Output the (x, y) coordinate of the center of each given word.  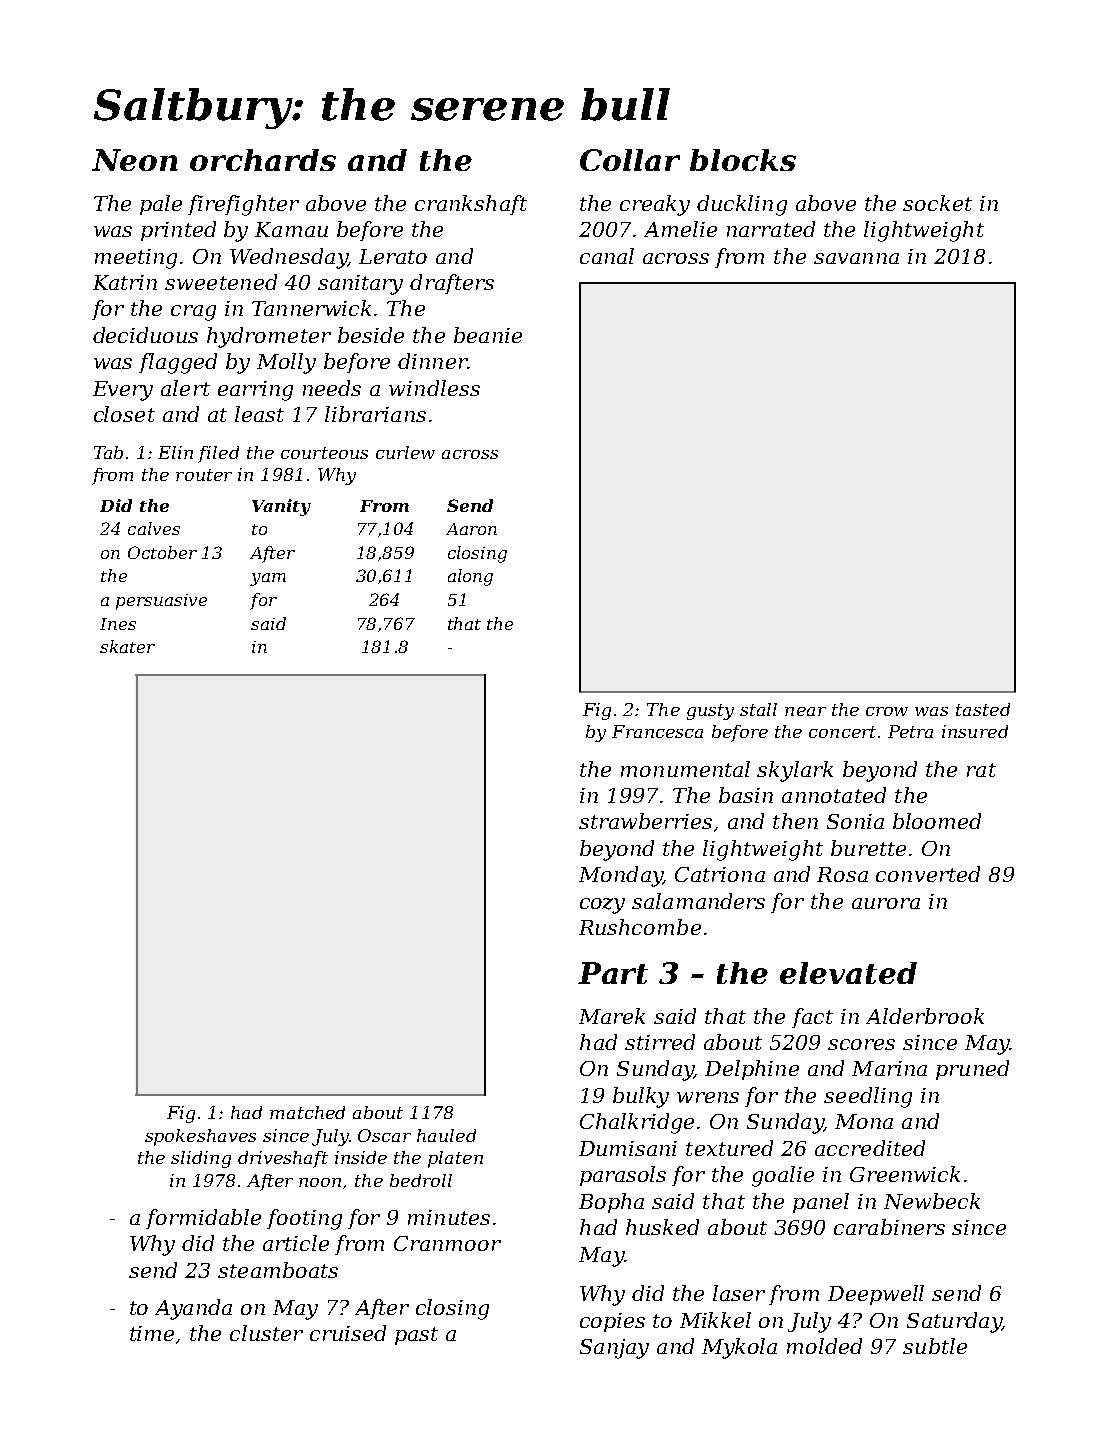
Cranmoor (447, 1243)
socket (937, 203)
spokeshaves (200, 1137)
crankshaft (471, 205)
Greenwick (905, 1174)
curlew (405, 452)
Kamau (291, 229)
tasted (983, 709)
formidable (203, 1219)
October (162, 552)
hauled (446, 1135)
